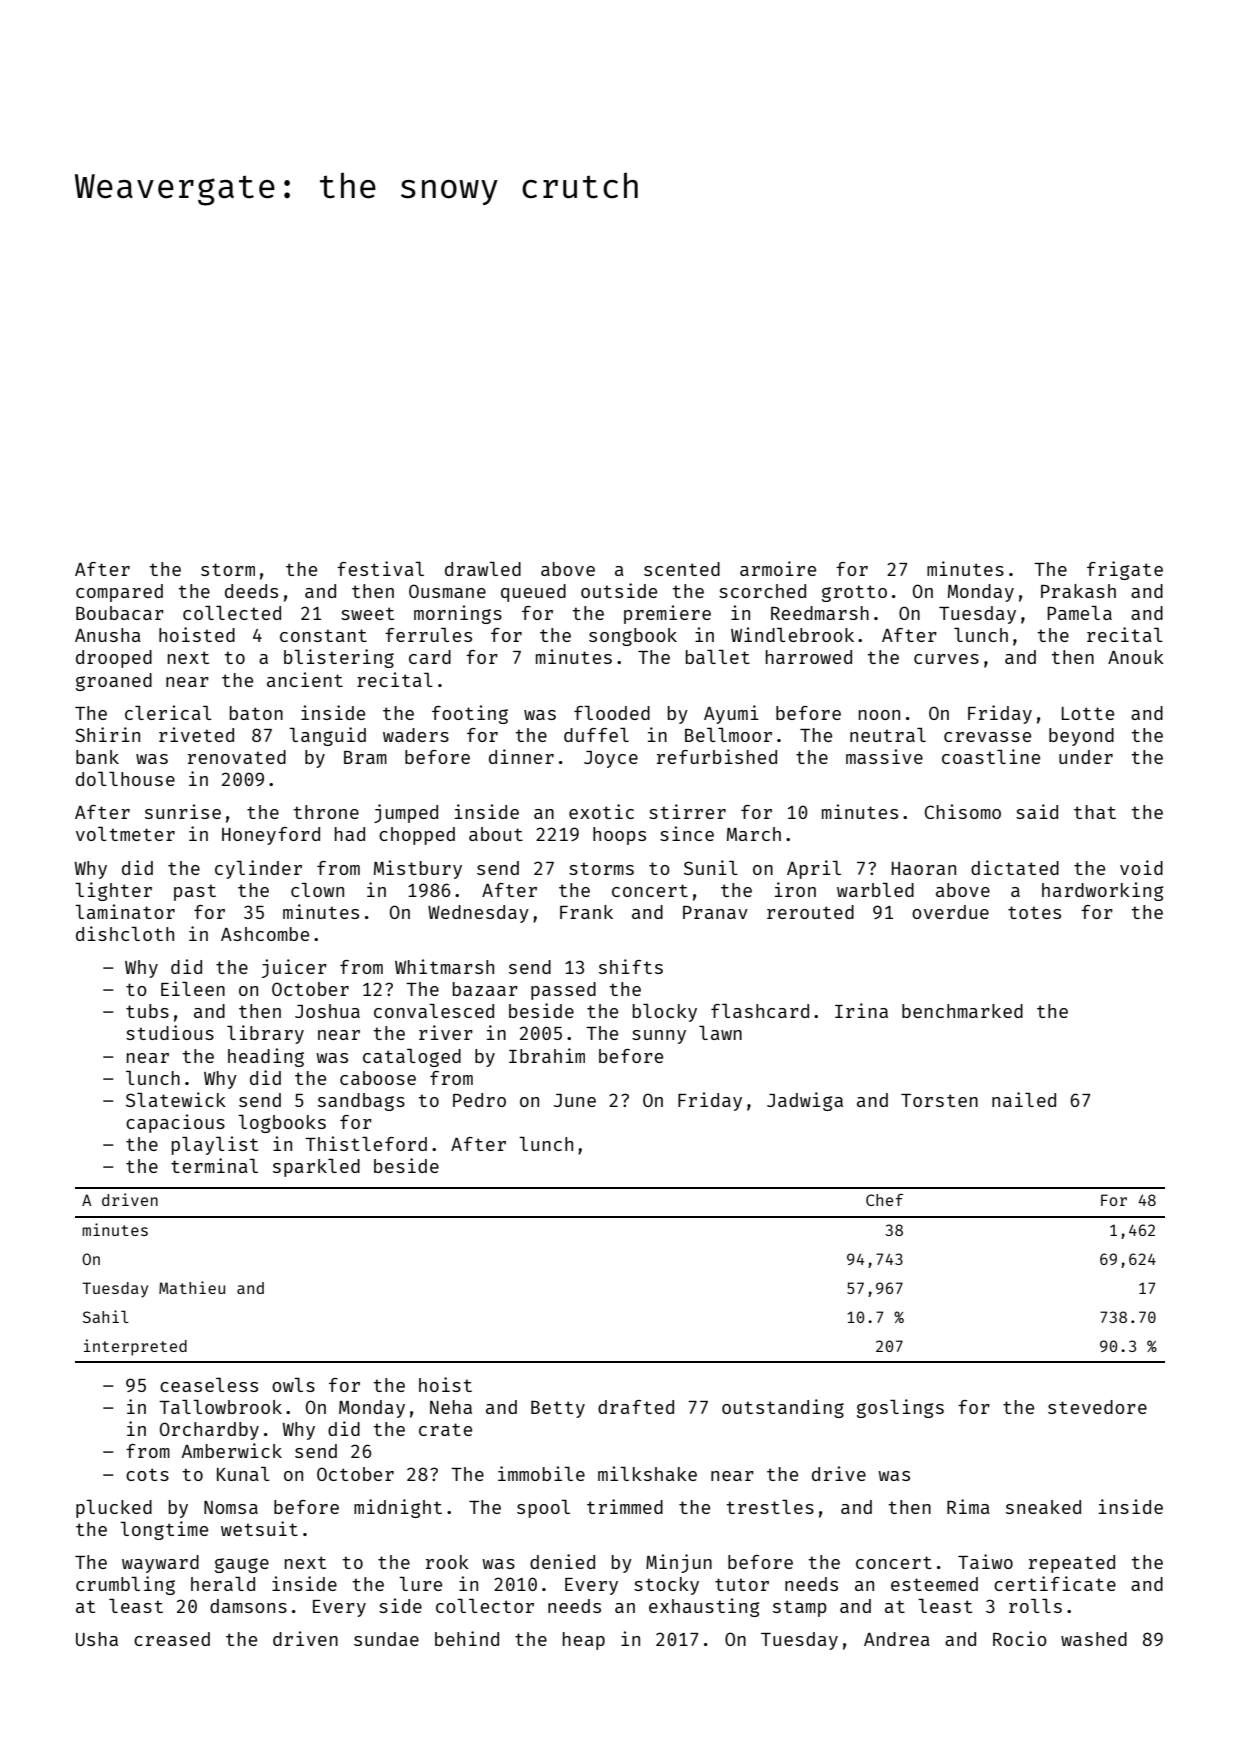 The image size is (1239, 1753). I want to click on armoire, so click(778, 568).
